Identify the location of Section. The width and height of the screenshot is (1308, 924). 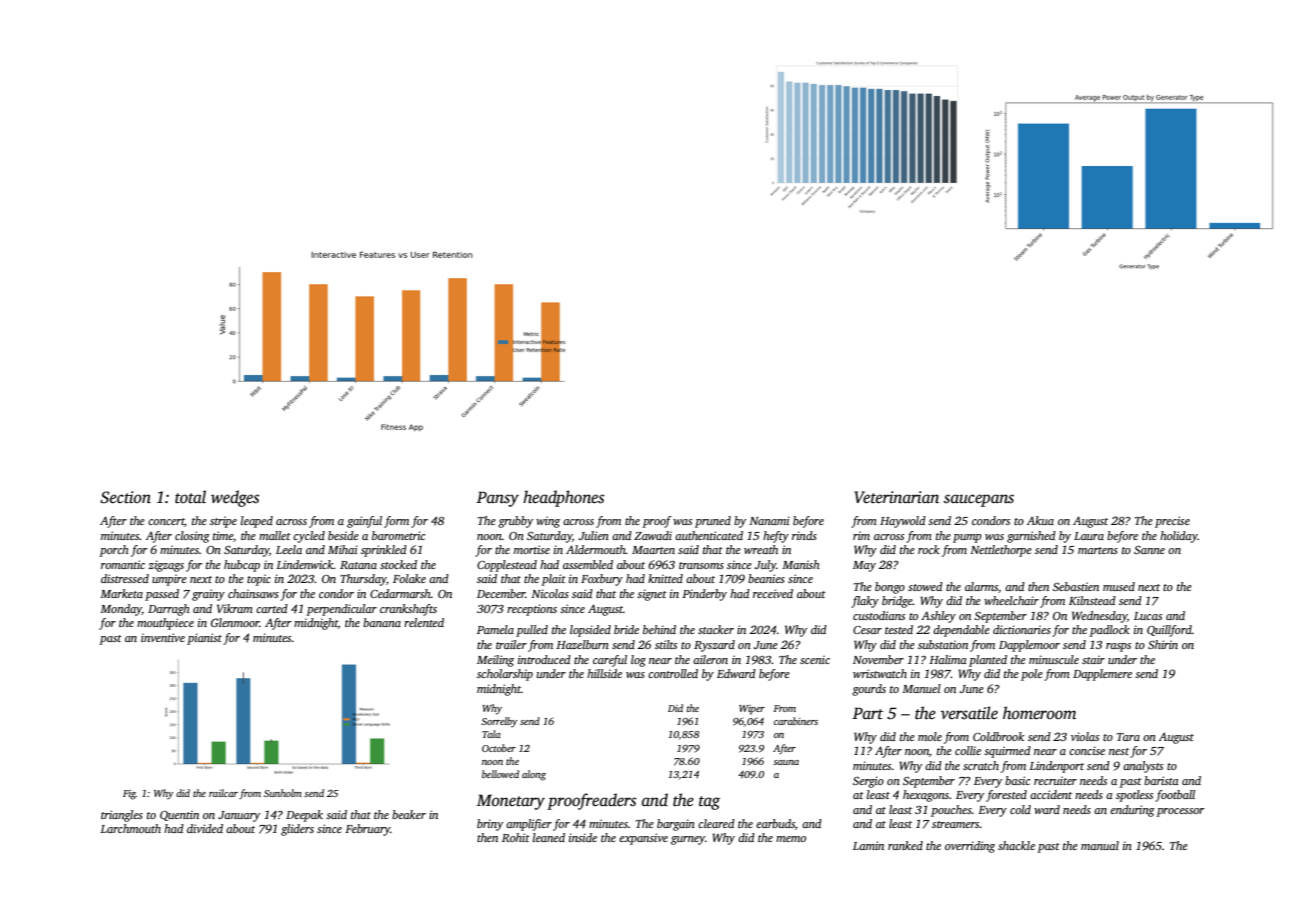
(125, 497).
